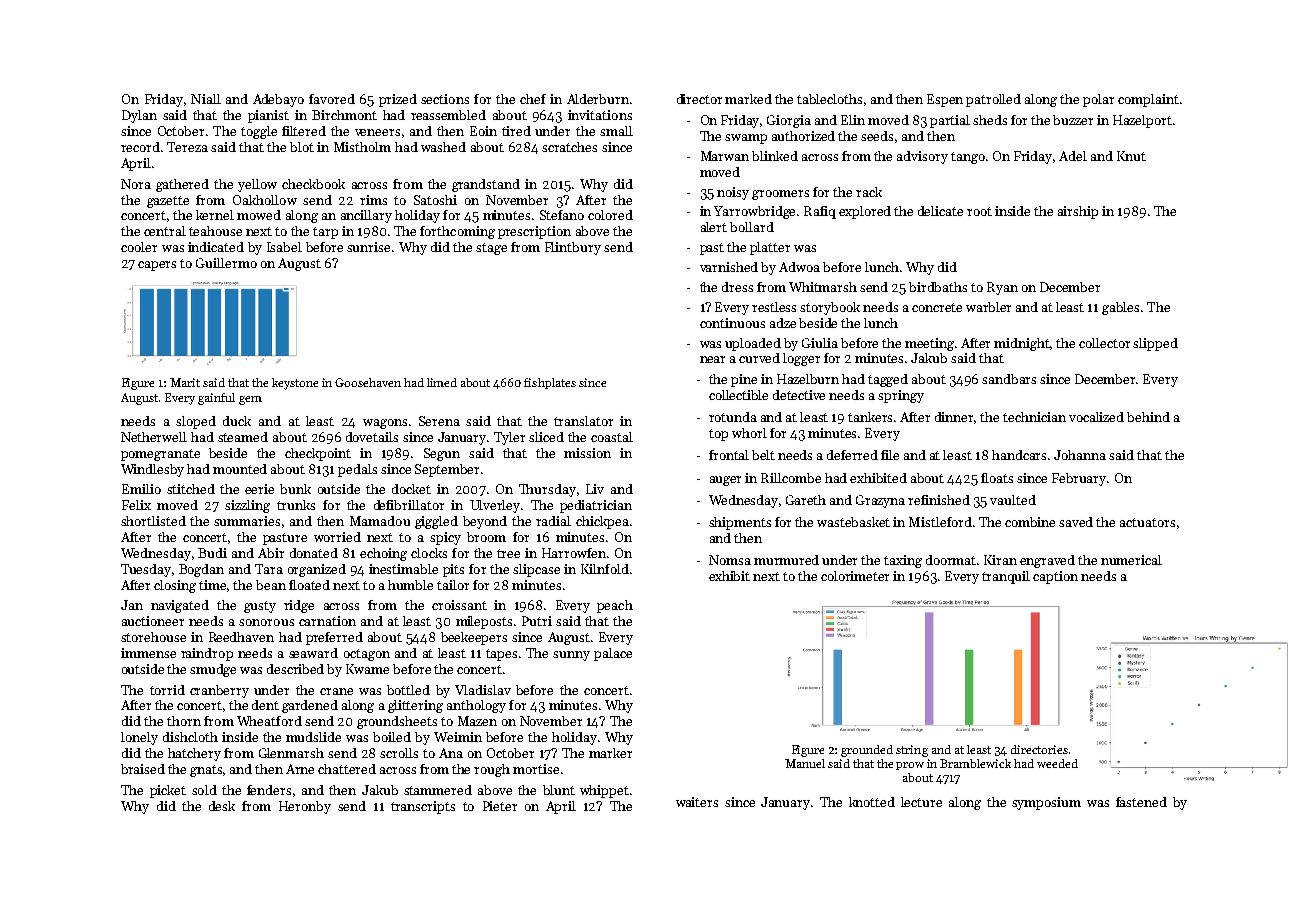 This document has width=1308, height=924. What do you see at coordinates (185, 382) in the document?
I see `Marit` at bounding box center [185, 382].
